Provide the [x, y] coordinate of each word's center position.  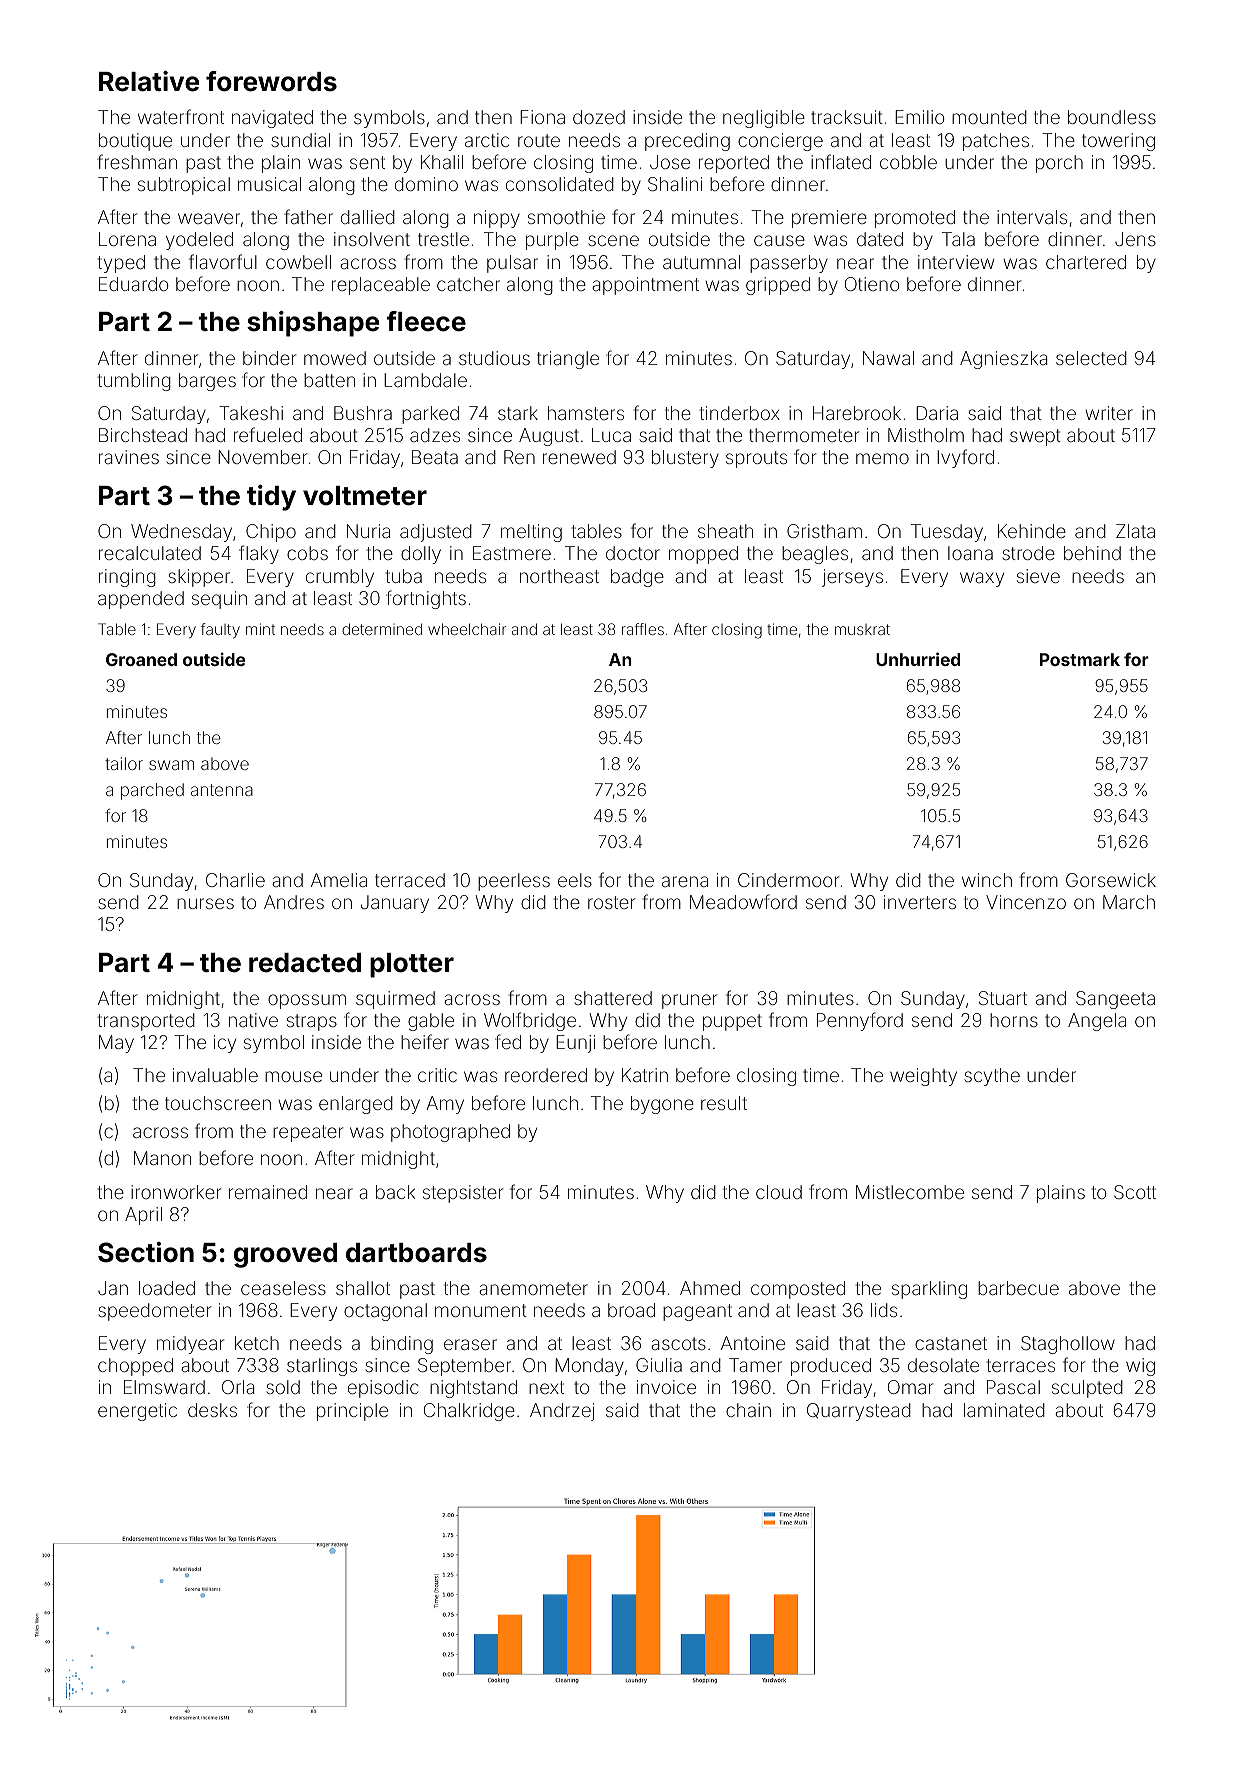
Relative [149, 81]
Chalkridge [469, 1412]
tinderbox [739, 413]
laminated [1004, 1410]
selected [1091, 358]
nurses [205, 903]
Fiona [542, 117]
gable [431, 1022]
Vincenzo [1026, 902]
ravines [129, 457]
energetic [137, 1412]
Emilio [919, 117]
